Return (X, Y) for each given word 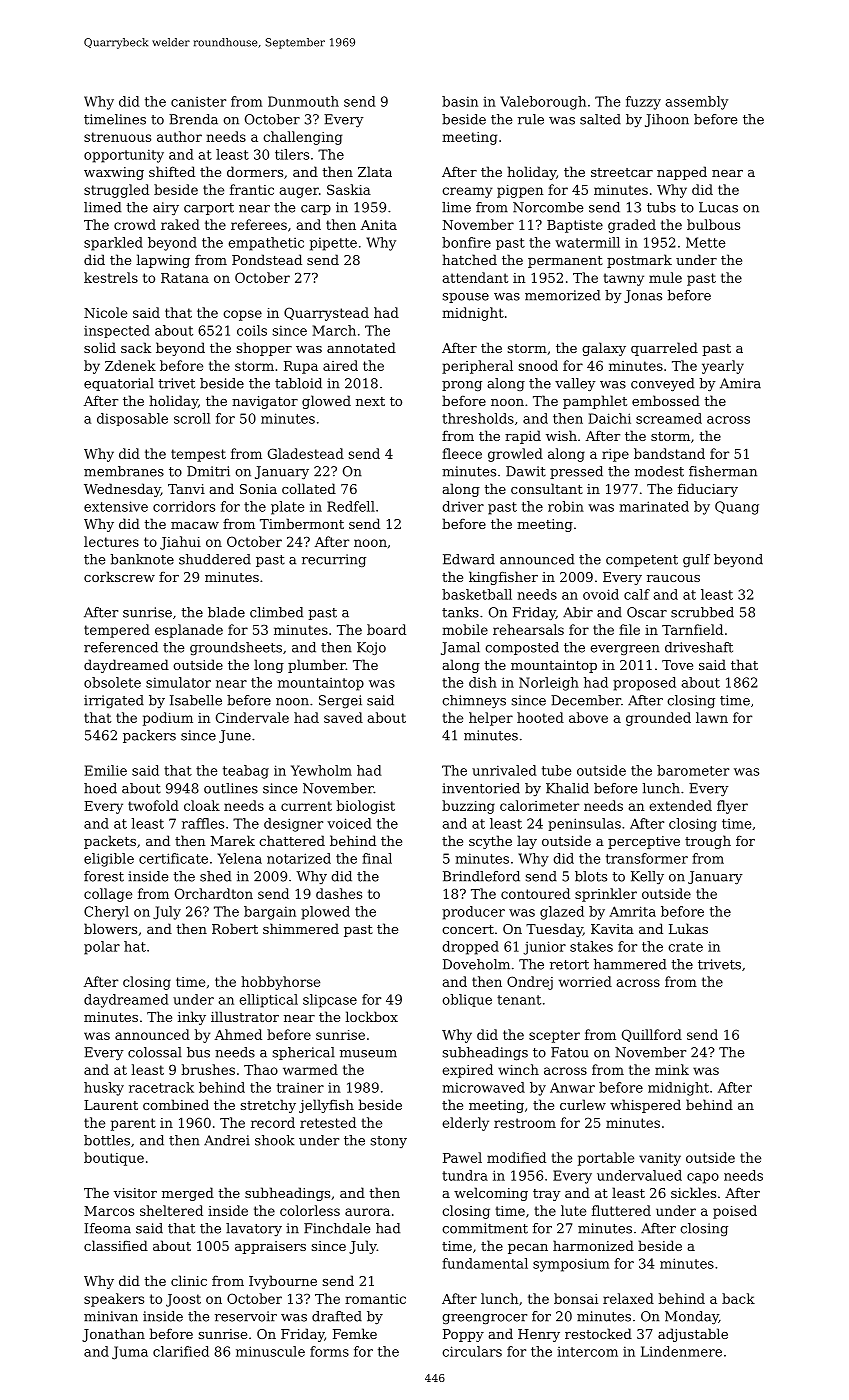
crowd (135, 224)
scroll (192, 418)
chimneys (474, 701)
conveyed (662, 384)
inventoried (481, 788)
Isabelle (196, 700)
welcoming (491, 1194)
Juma (130, 1353)
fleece (462, 453)
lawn (712, 717)
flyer (732, 807)
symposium (571, 1265)
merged (188, 1194)
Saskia (349, 189)
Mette (705, 242)
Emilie (105, 770)
